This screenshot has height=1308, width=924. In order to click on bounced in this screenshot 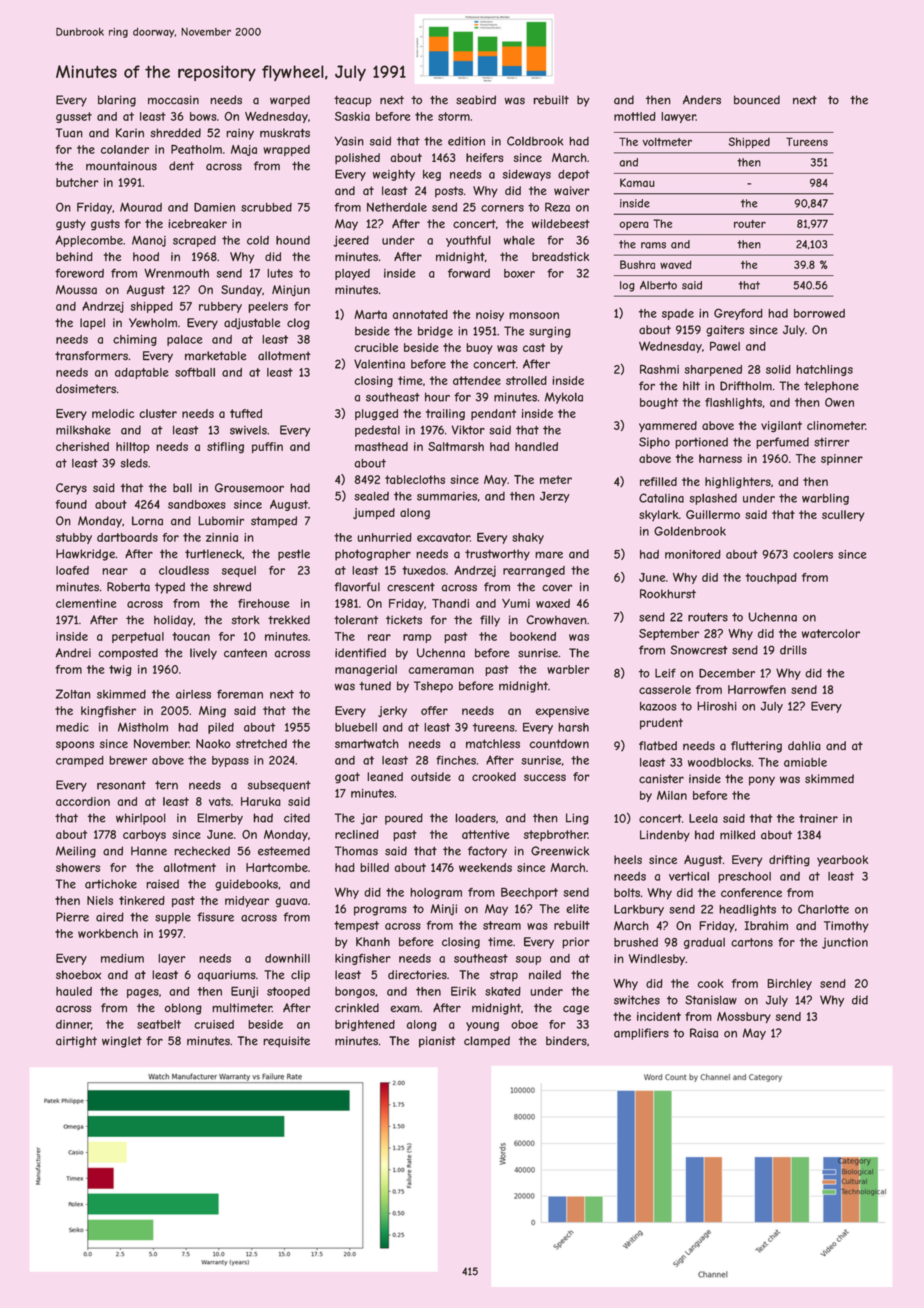, I will do `click(757, 100)`.
